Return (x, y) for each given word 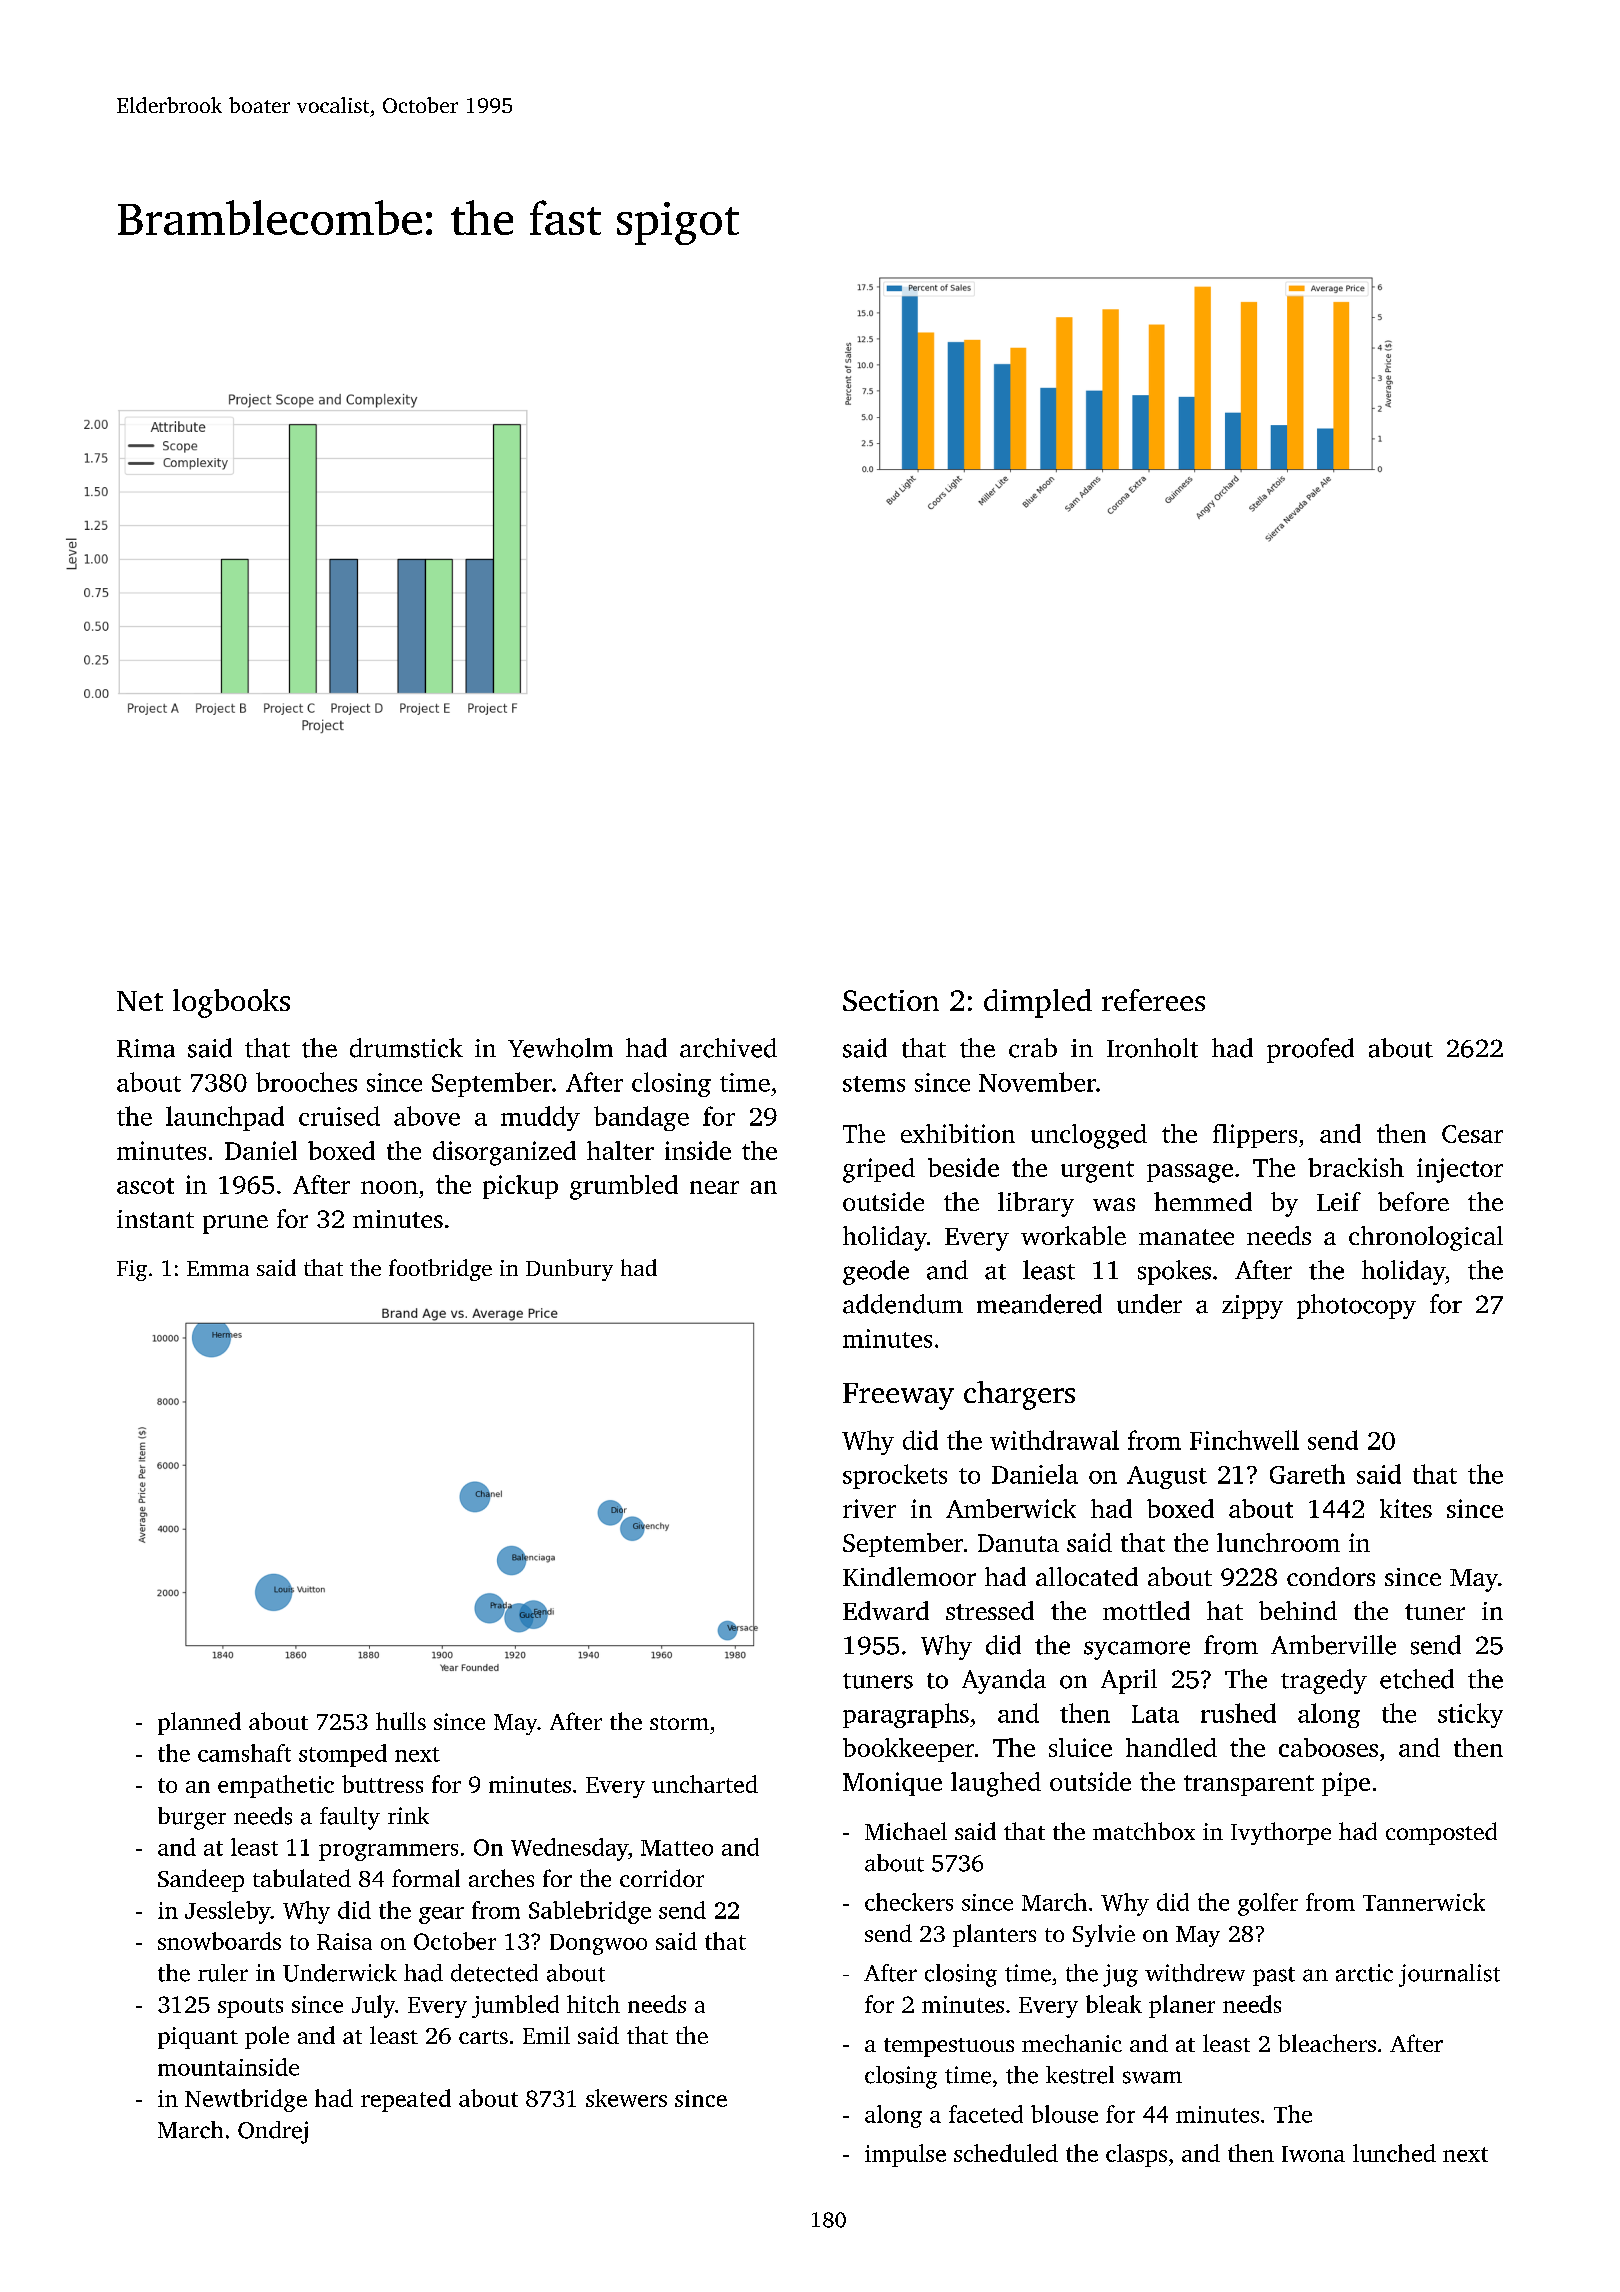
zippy (1252, 1307)
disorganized (504, 1153)
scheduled (1006, 2153)
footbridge (440, 1270)
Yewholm (560, 1048)
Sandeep (201, 1880)
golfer (1268, 1904)
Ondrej (273, 2132)
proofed (1310, 1050)
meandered (1039, 1304)
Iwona (1313, 2154)
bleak (1114, 2004)
